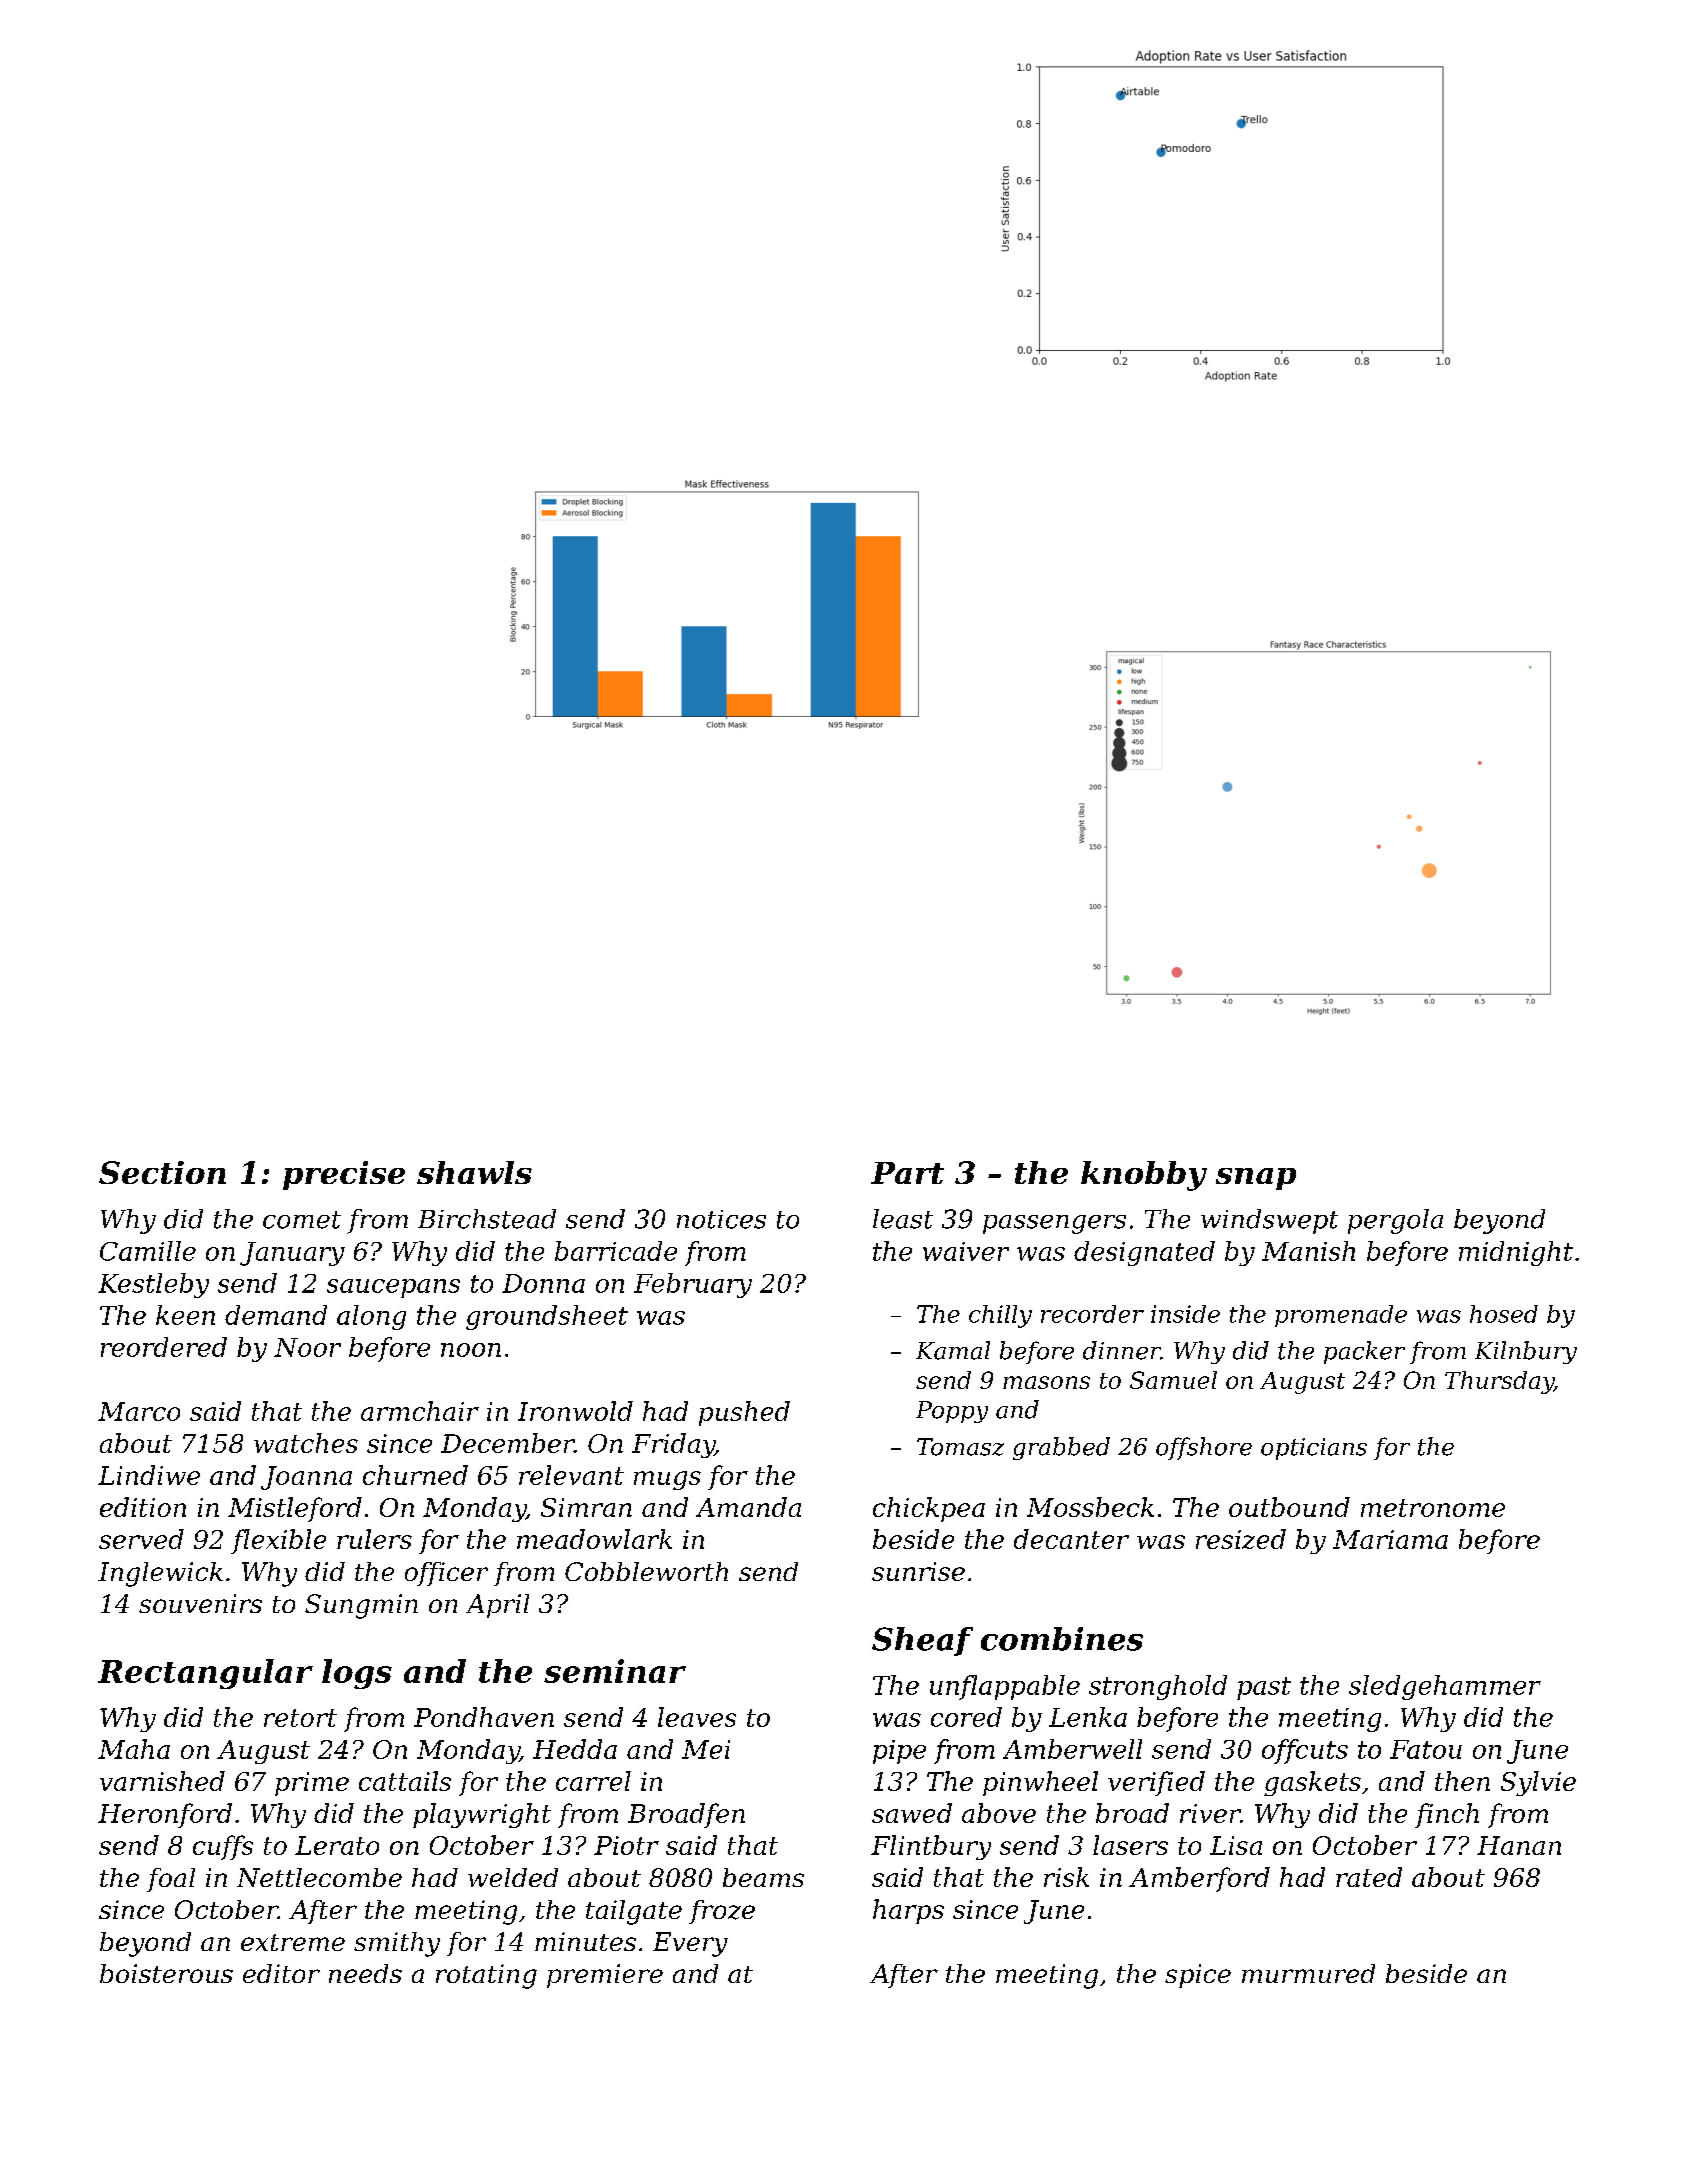  I want to click on logs, so click(357, 1674).
